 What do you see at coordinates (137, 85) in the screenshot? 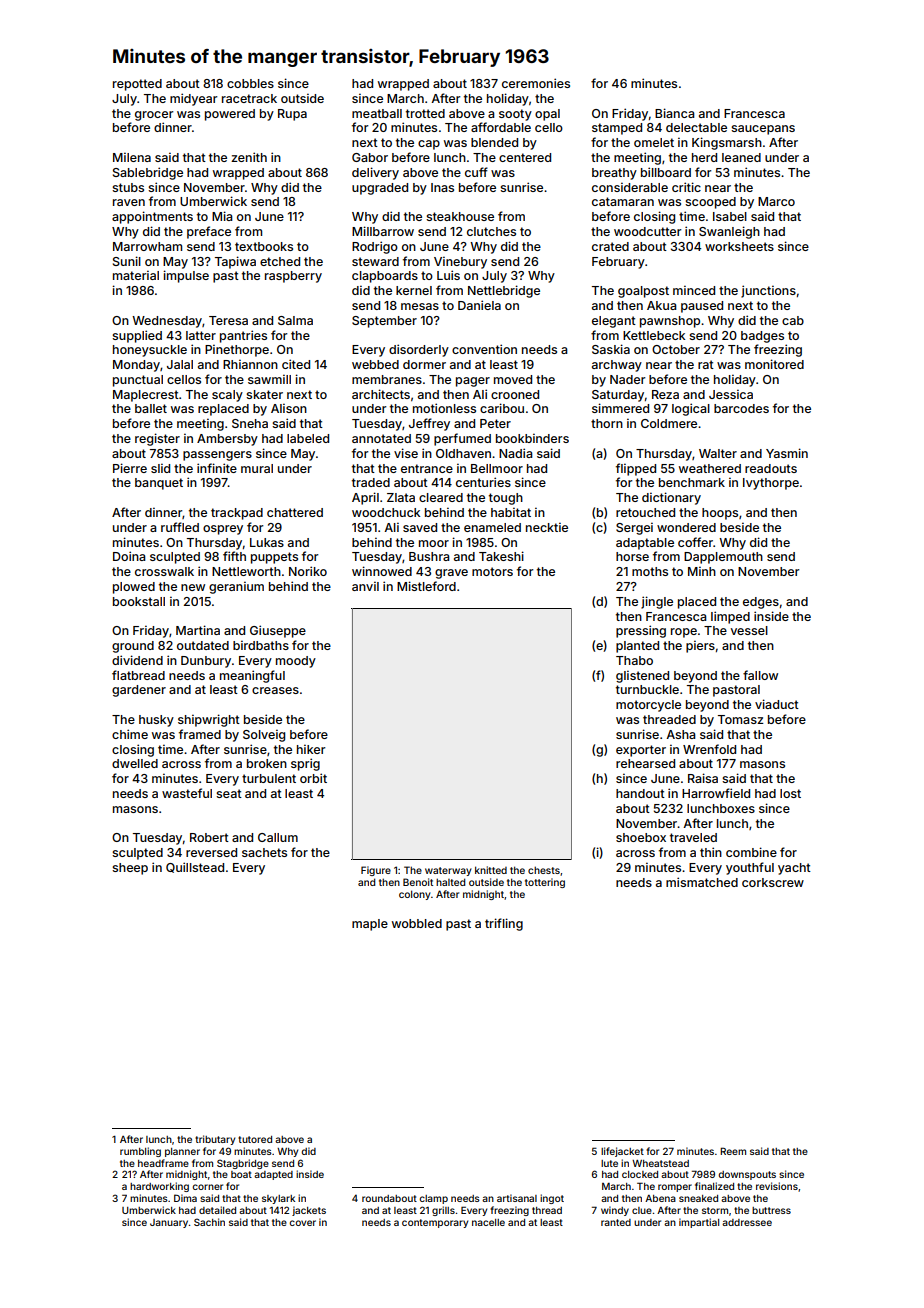
I see `repotted` at bounding box center [137, 85].
